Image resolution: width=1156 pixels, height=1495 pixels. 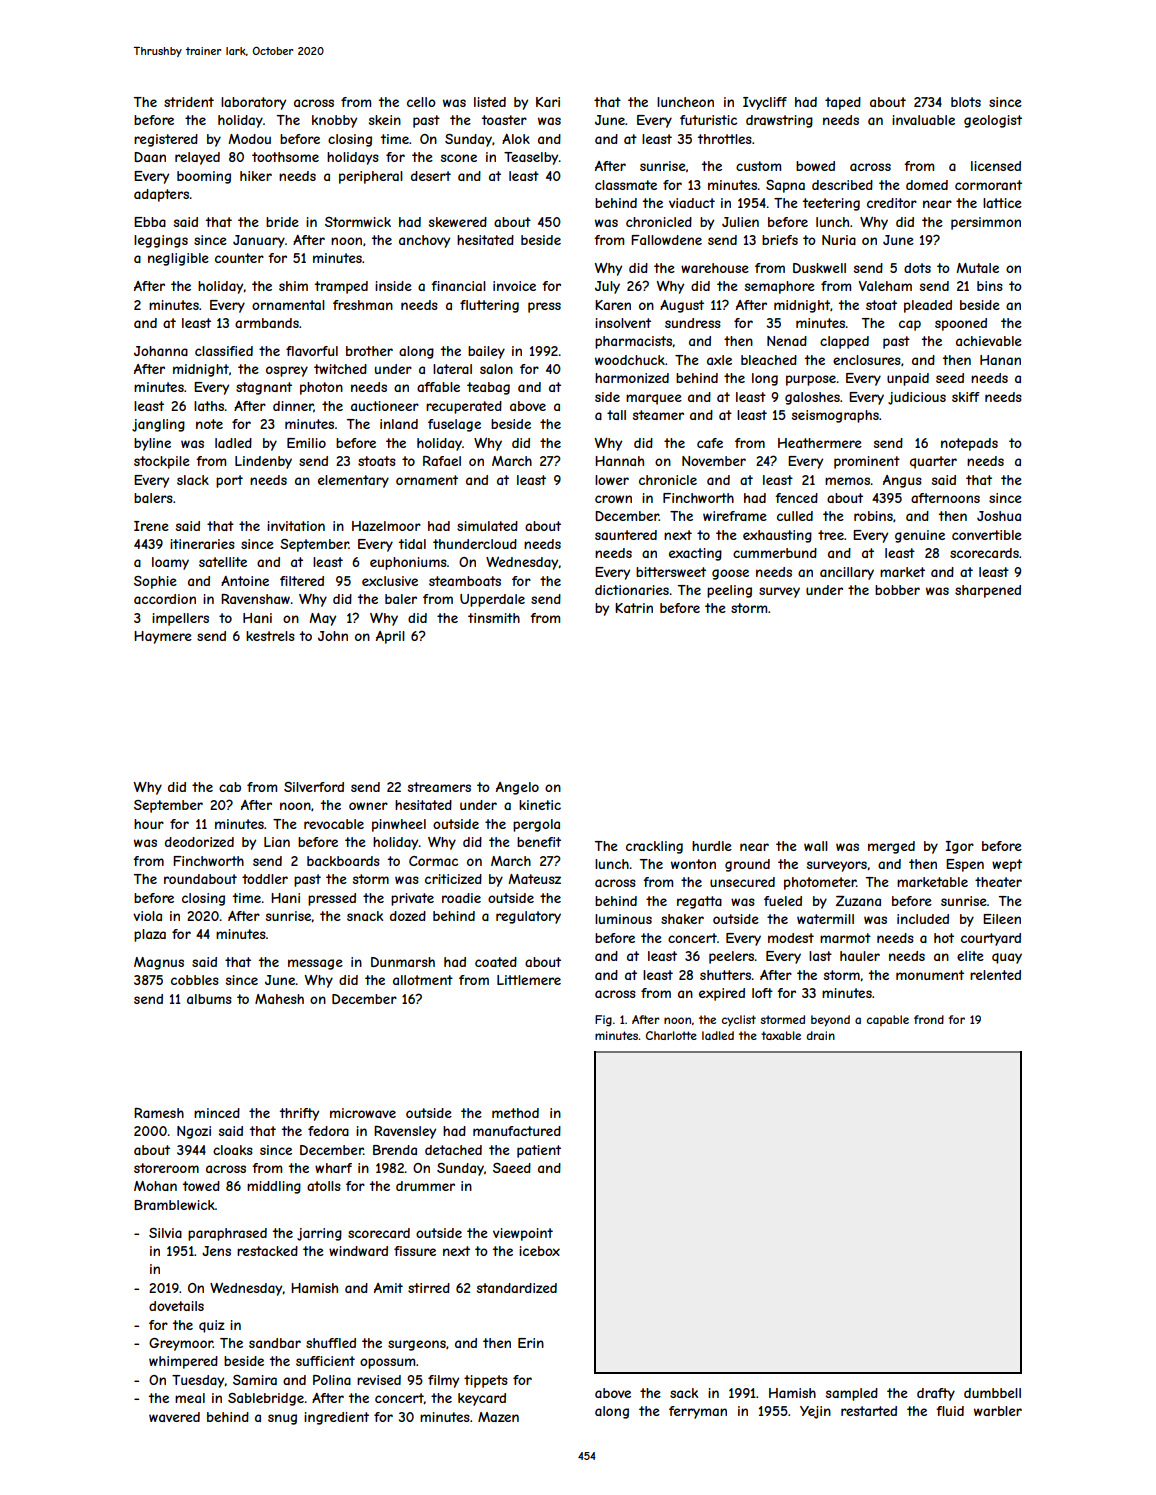 I want to click on warehouse, so click(x=715, y=268).
